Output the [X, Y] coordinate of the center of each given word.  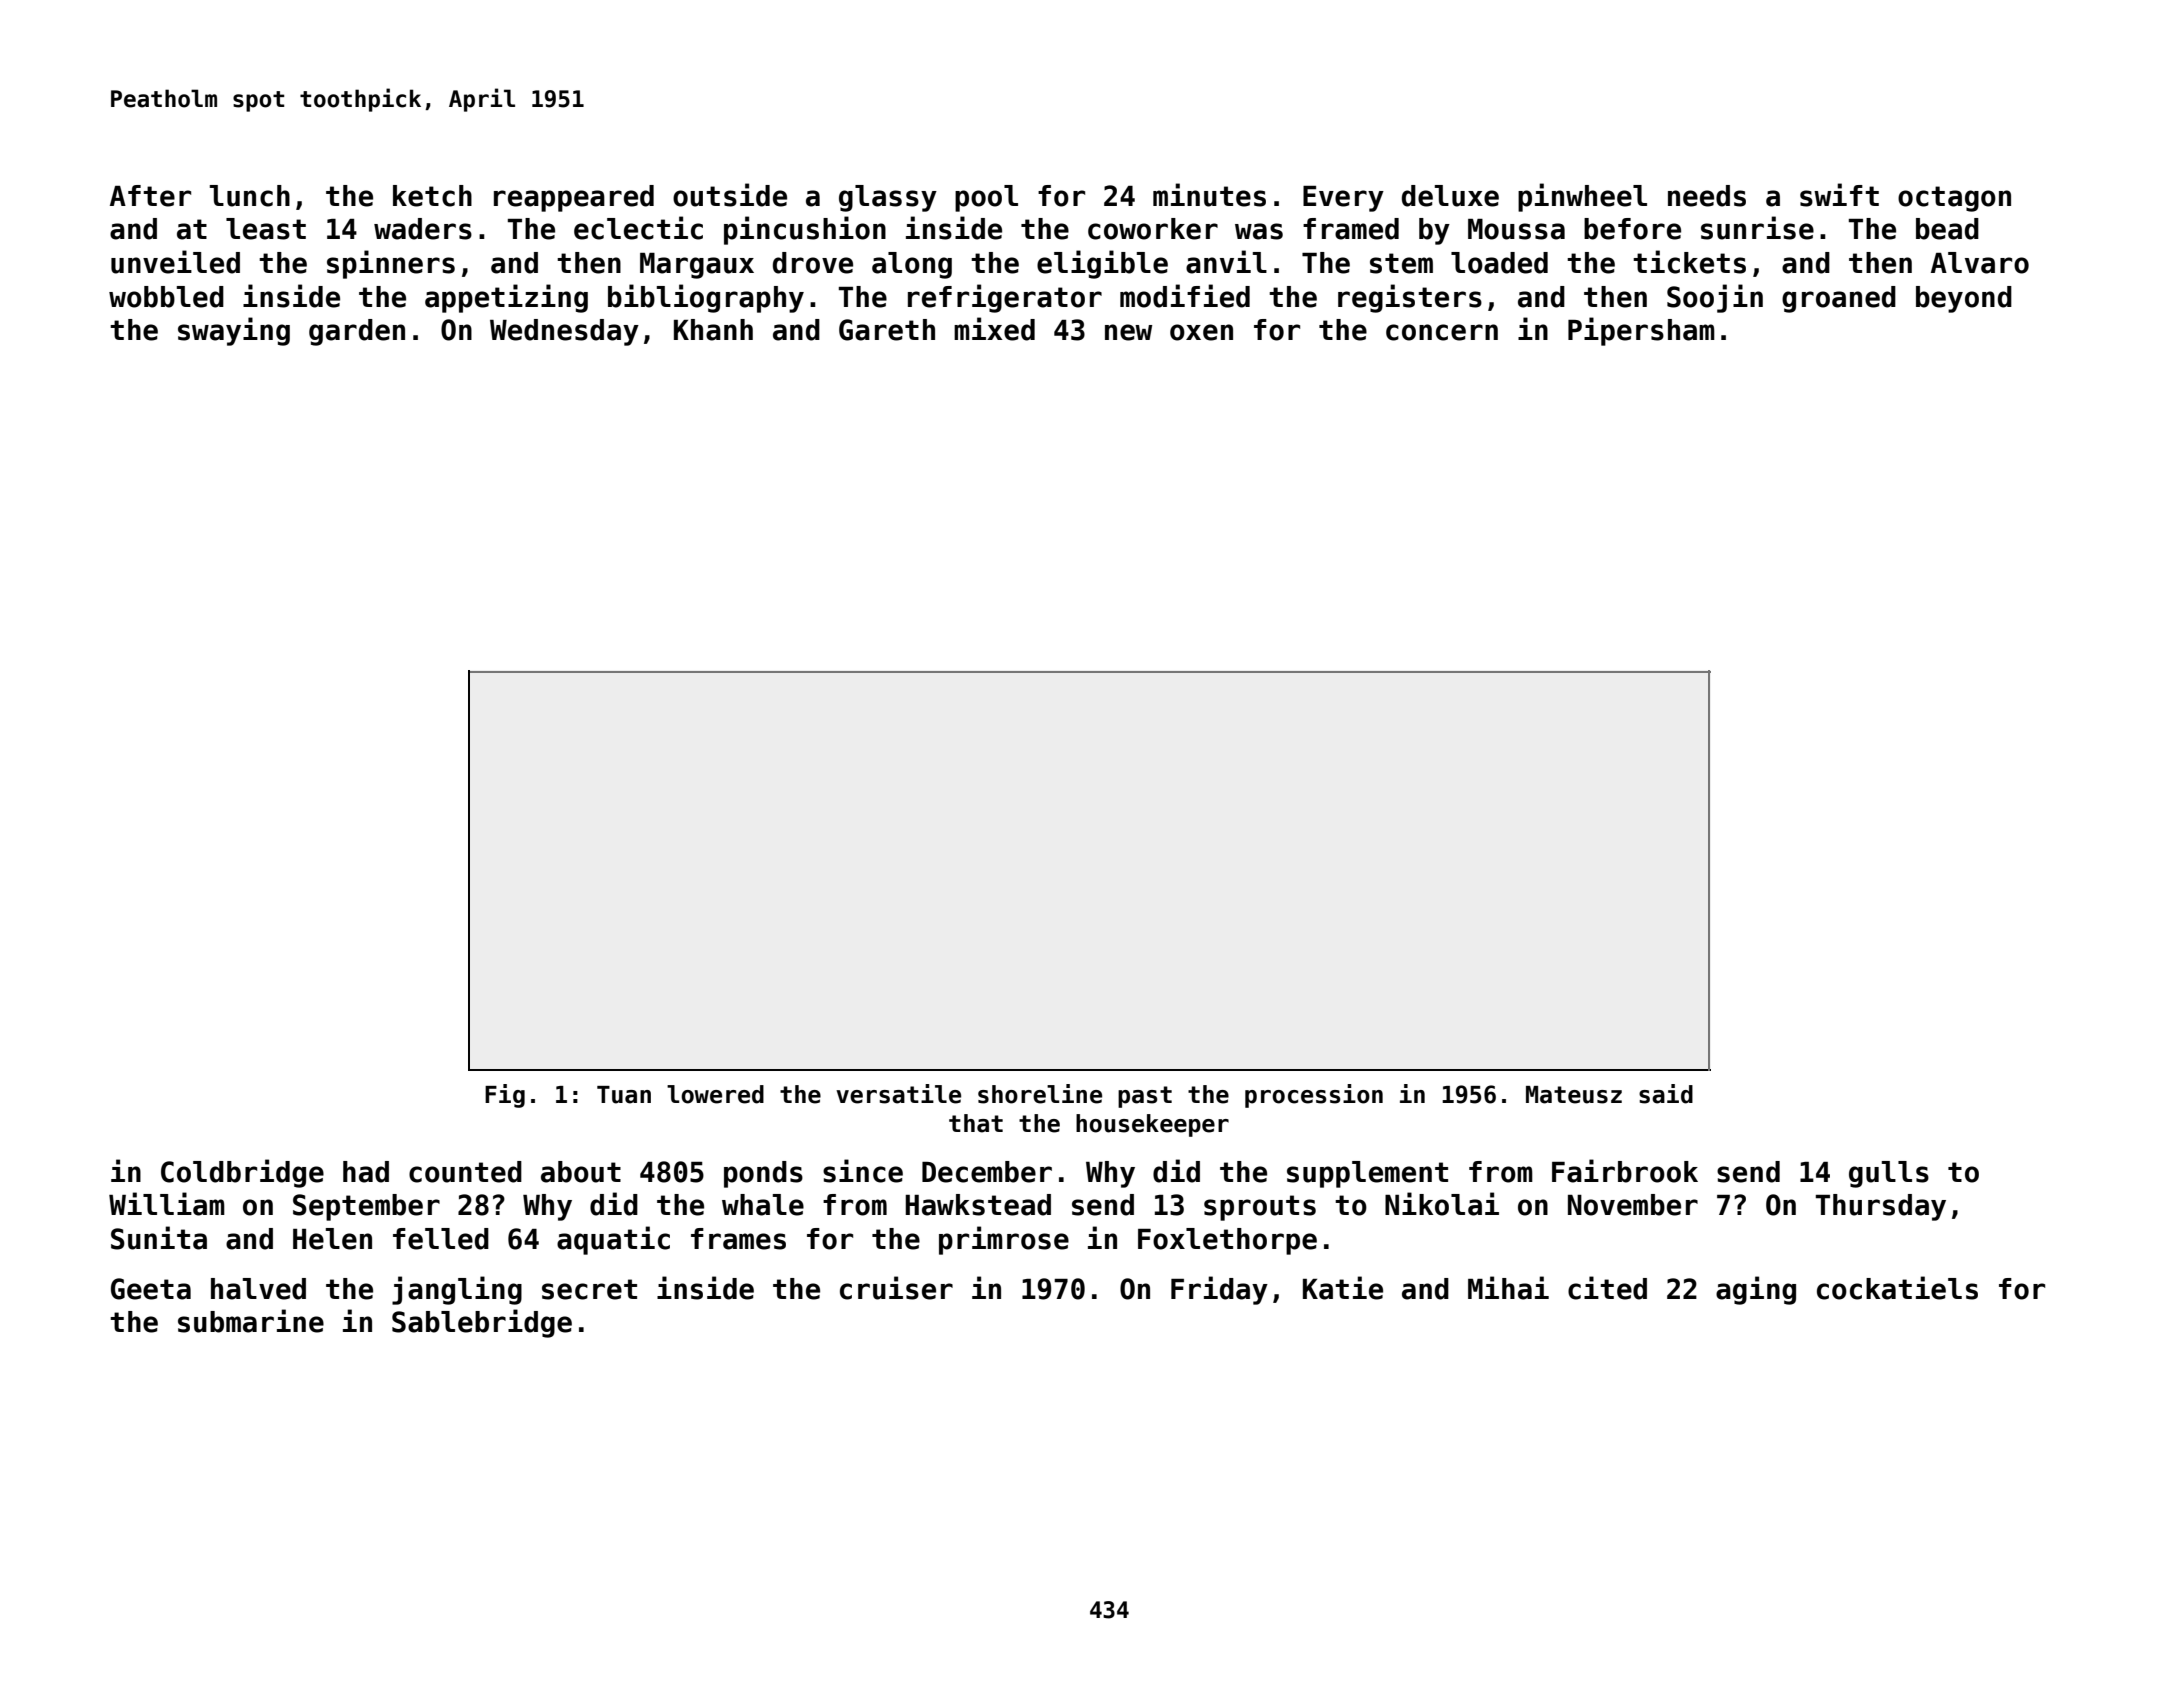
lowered [715, 1094]
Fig [505, 1096]
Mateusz [1574, 1095]
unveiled [175, 262]
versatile [898, 1094]
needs [1707, 196]
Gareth [887, 330]
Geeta [151, 1289]
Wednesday [564, 332]
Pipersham [1641, 331]
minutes [1209, 195]
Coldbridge [242, 1173]
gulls [1889, 1174]
